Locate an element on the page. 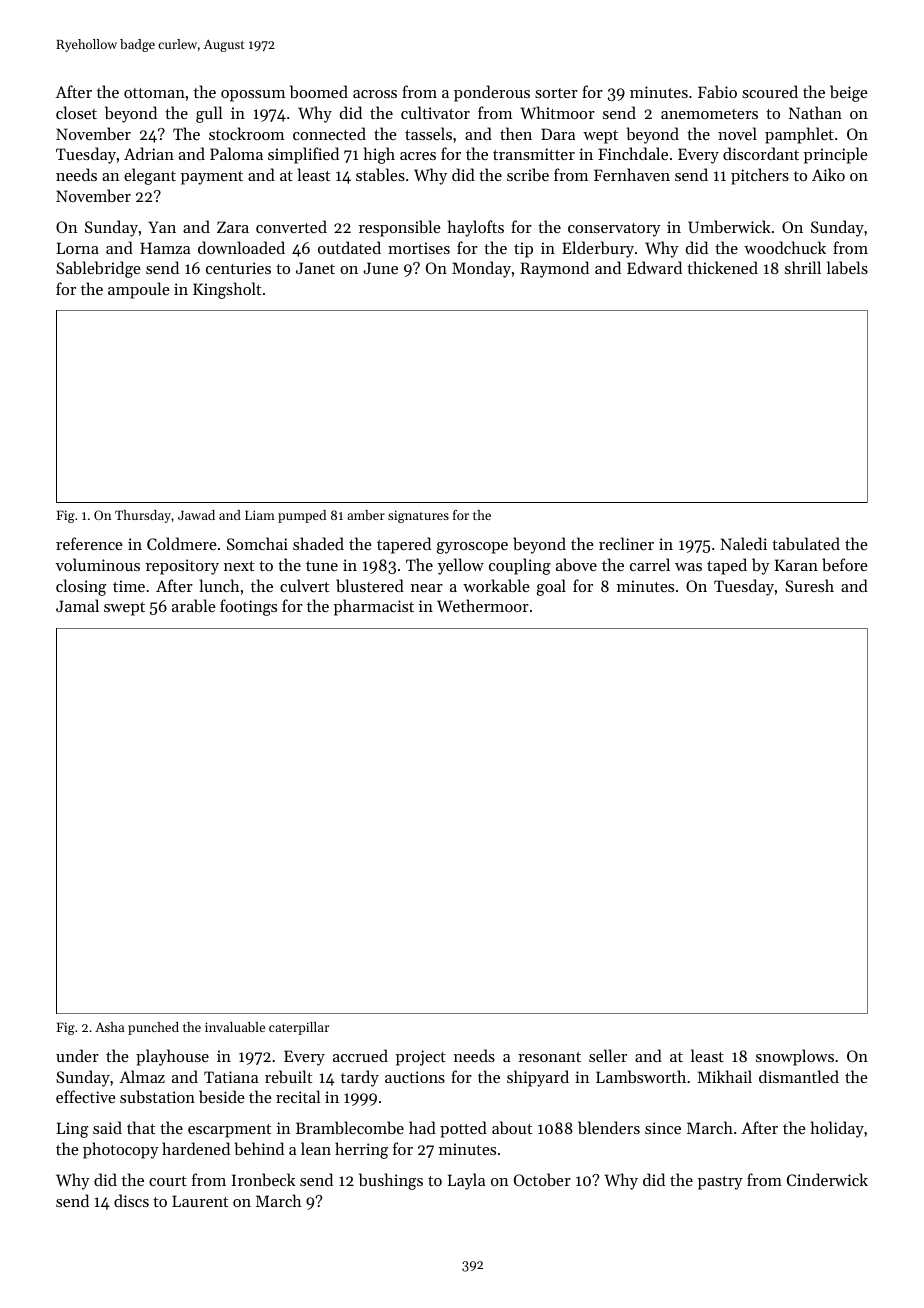  thickened is located at coordinates (722, 267).
